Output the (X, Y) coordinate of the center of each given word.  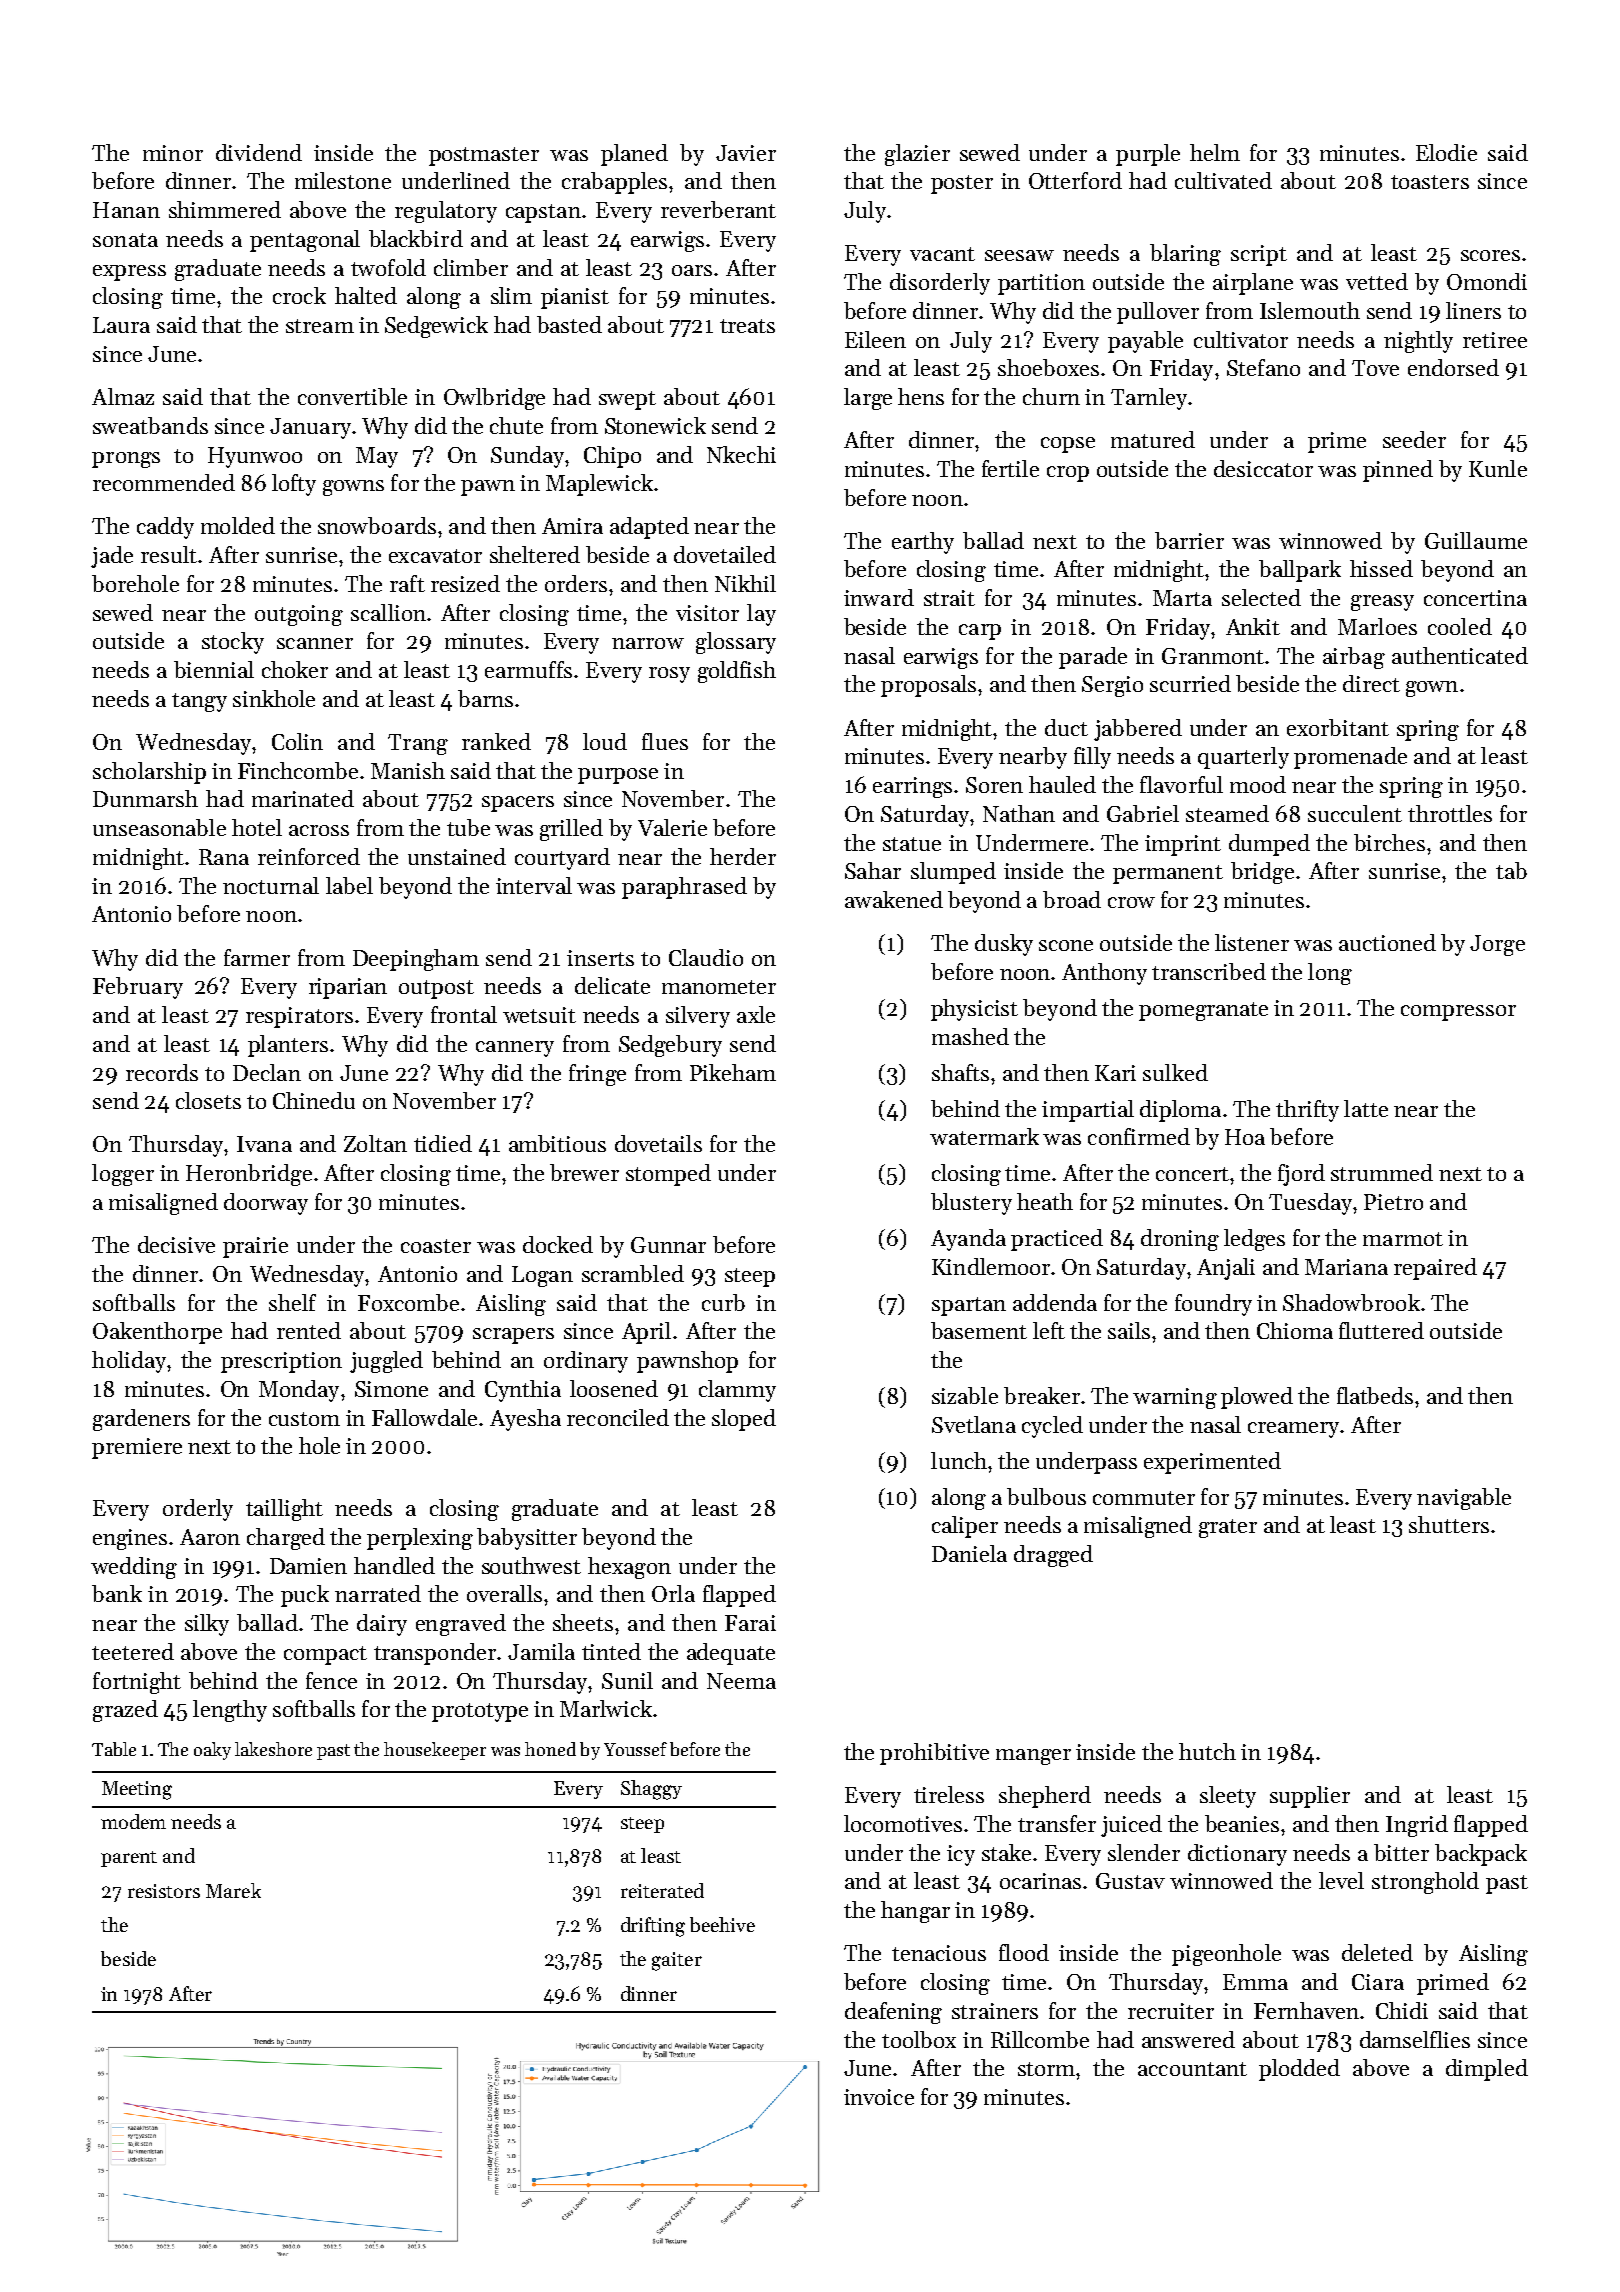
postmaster (484, 156)
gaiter (677, 1961)
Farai (750, 1623)
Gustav (1130, 1881)
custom (304, 1419)
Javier (746, 153)
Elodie (1446, 152)
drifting (653, 1927)
